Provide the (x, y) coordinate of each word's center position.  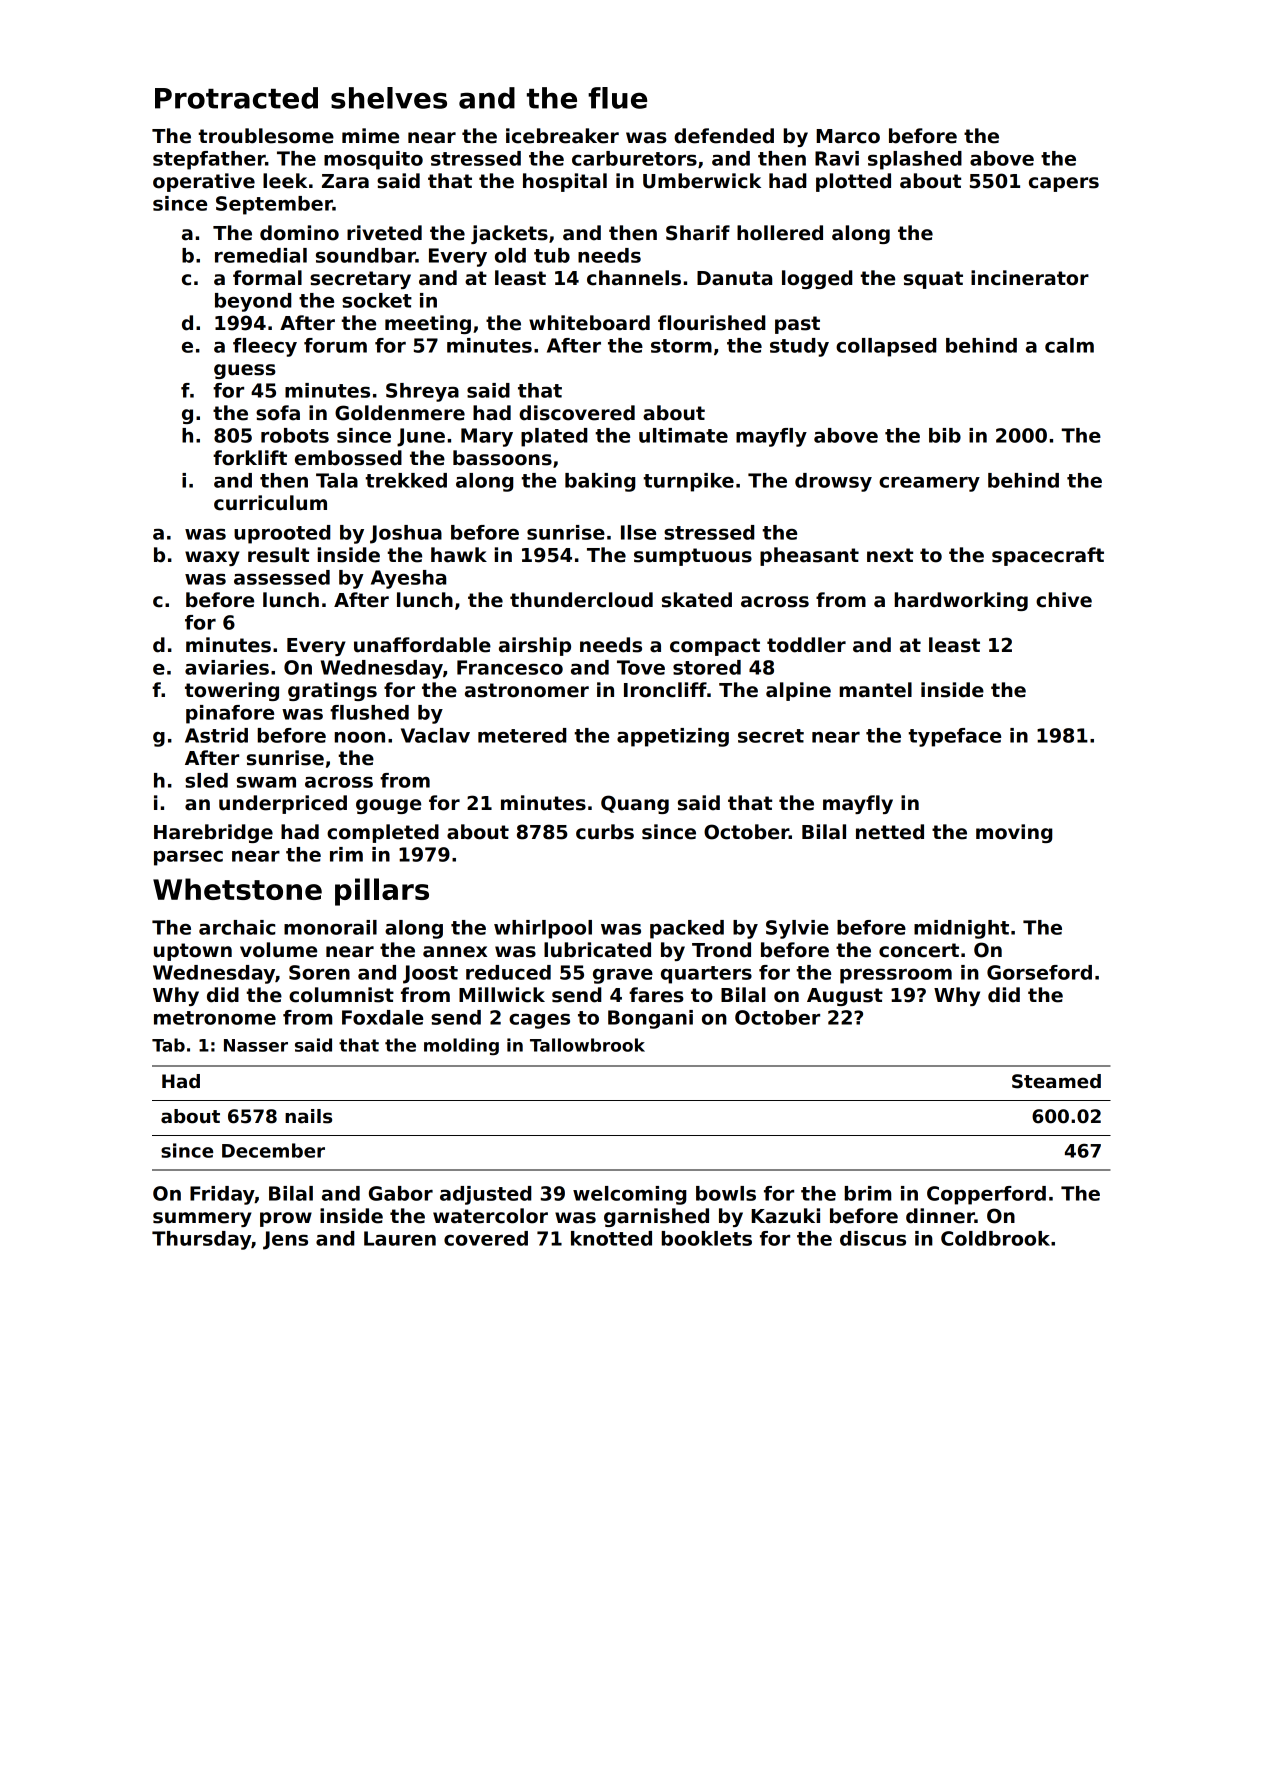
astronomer (527, 690)
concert (919, 950)
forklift (250, 458)
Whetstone (237, 889)
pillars (382, 892)
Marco (848, 136)
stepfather (209, 160)
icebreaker (562, 136)
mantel (875, 690)
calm (1069, 345)
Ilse (638, 532)
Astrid (216, 735)
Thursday (201, 1240)
